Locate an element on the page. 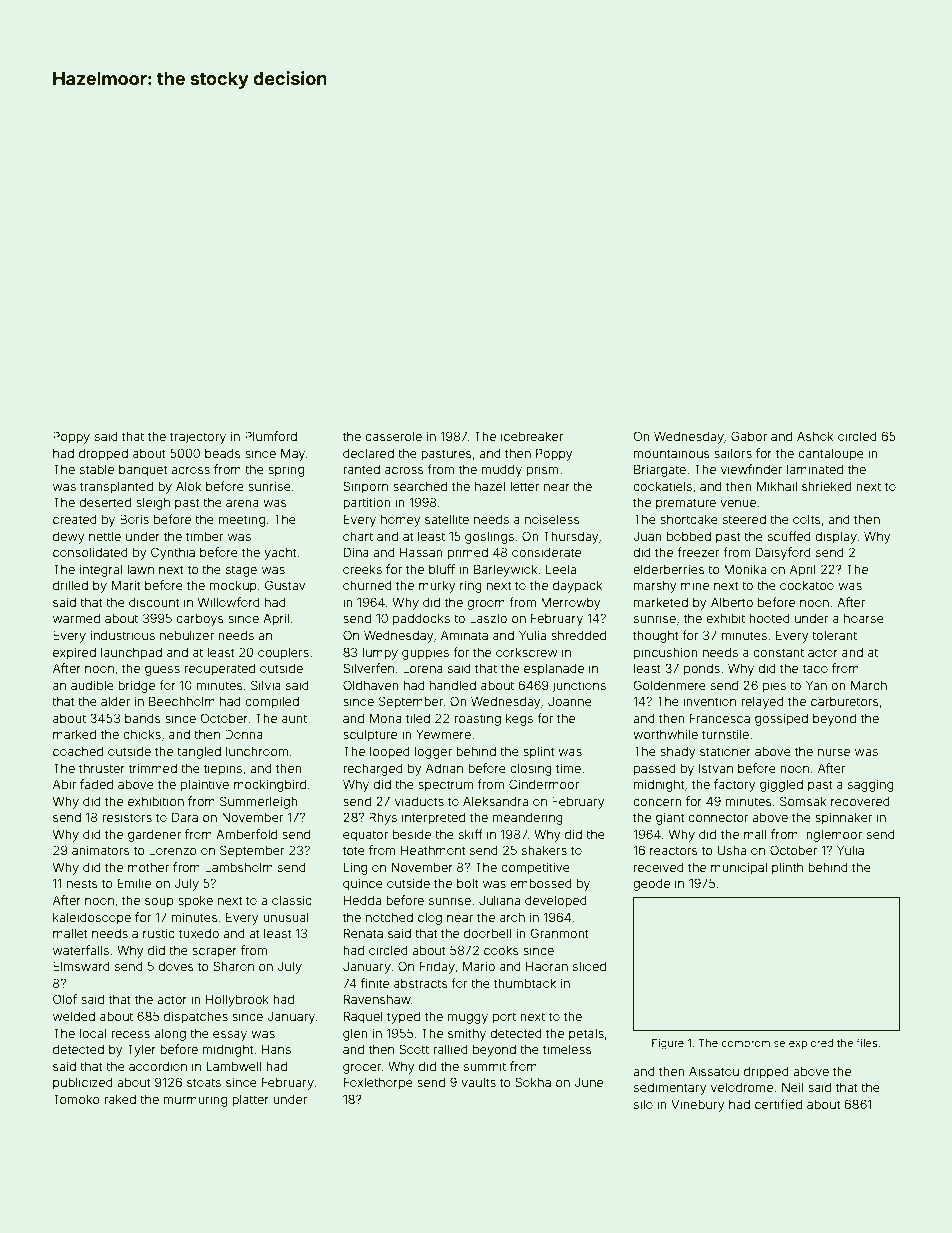  Inglemoor is located at coordinates (832, 835).
